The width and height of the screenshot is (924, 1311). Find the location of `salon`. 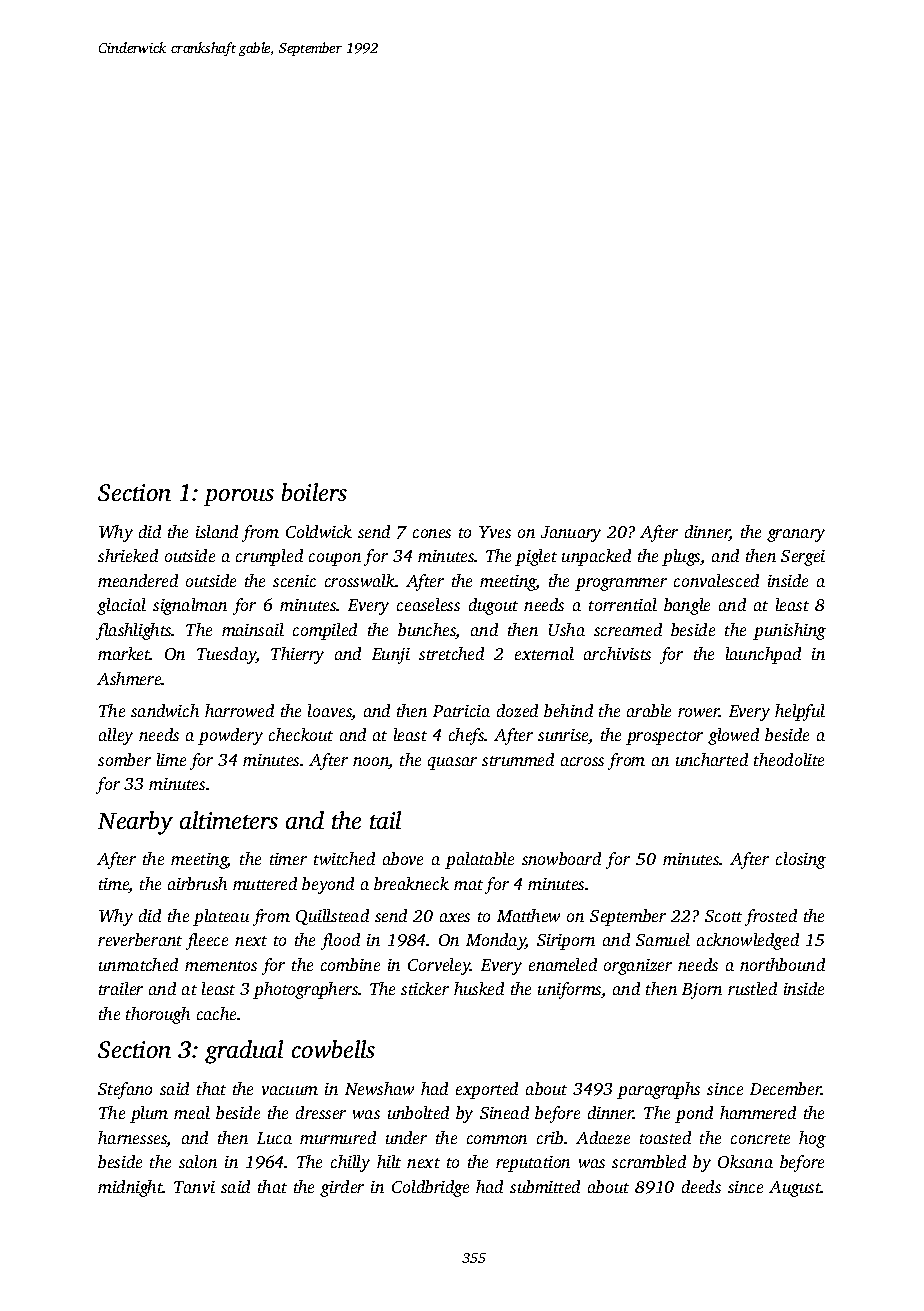

salon is located at coordinates (198, 1161).
